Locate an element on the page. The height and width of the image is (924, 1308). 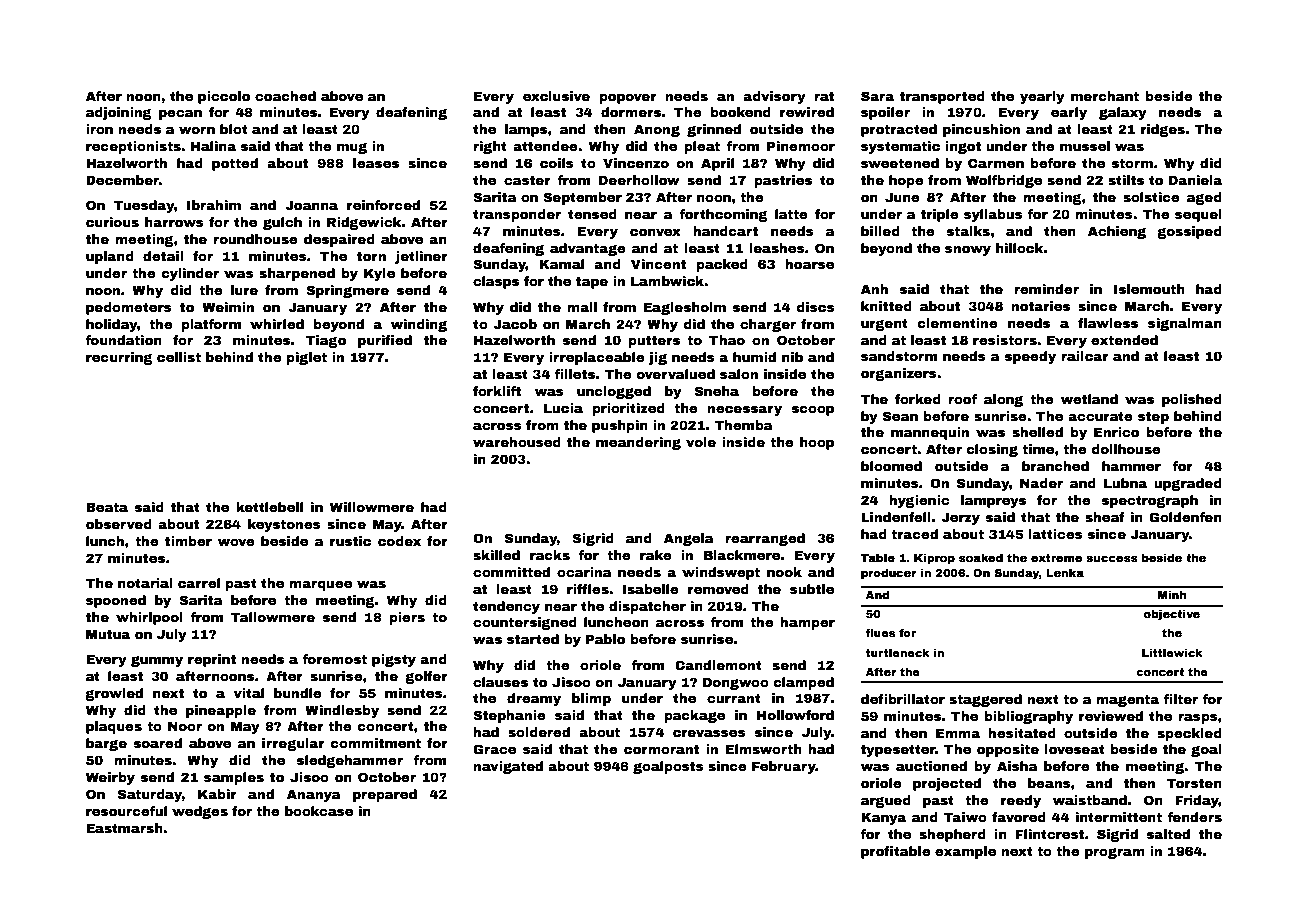
curious is located at coordinates (112, 222).
